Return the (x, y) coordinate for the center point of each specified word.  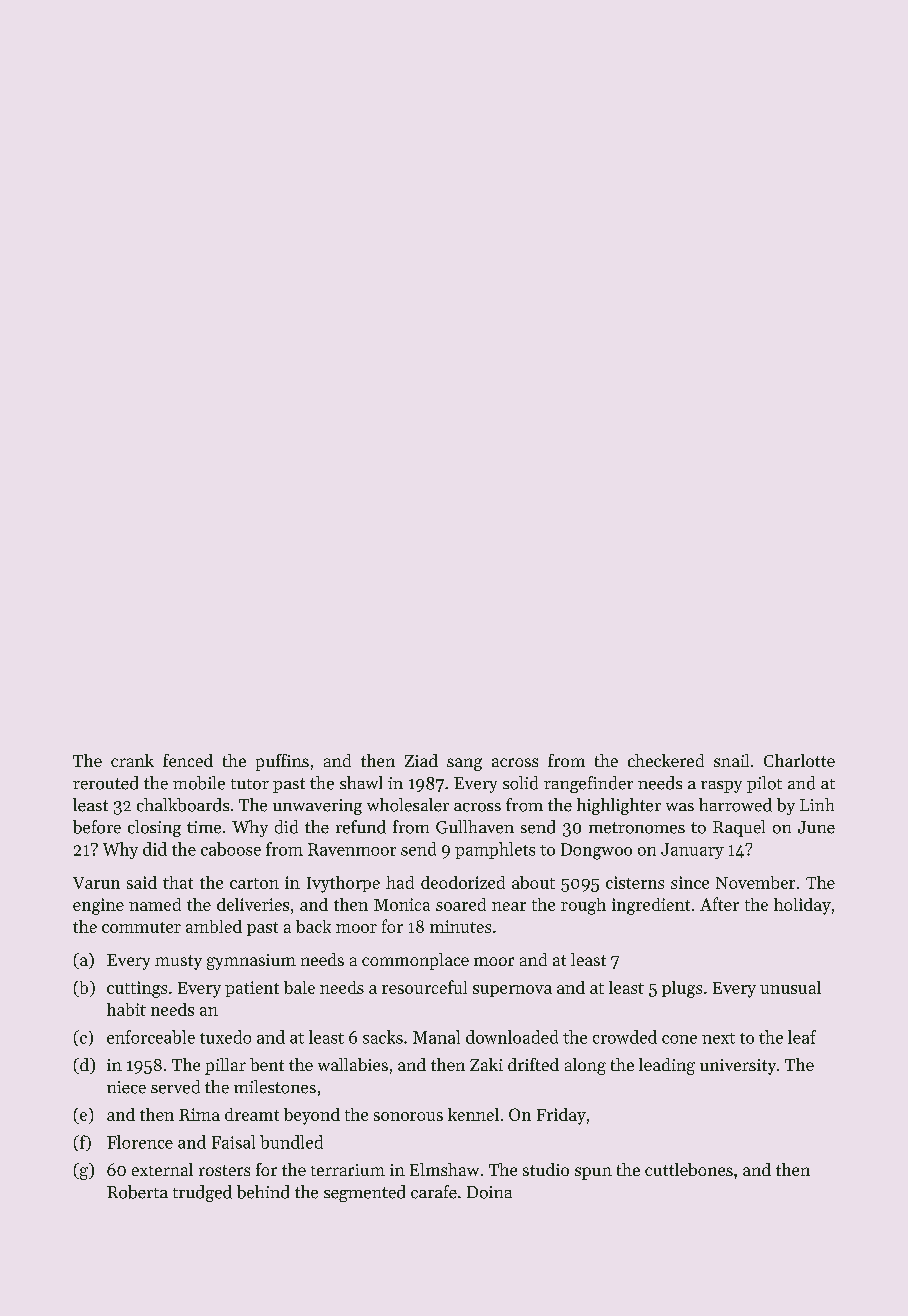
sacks (383, 1037)
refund (361, 827)
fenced (188, 760)
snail (731, 760)
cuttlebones (689, 1169)
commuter (141, 927)
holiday (802, 906)
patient (252, 989)
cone (679, 1039)
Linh (817, 804)
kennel (473, 1114)
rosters (224, 1170)
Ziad (421, 760)
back (313, 926)
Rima (199, 1114)
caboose (231, 849)
